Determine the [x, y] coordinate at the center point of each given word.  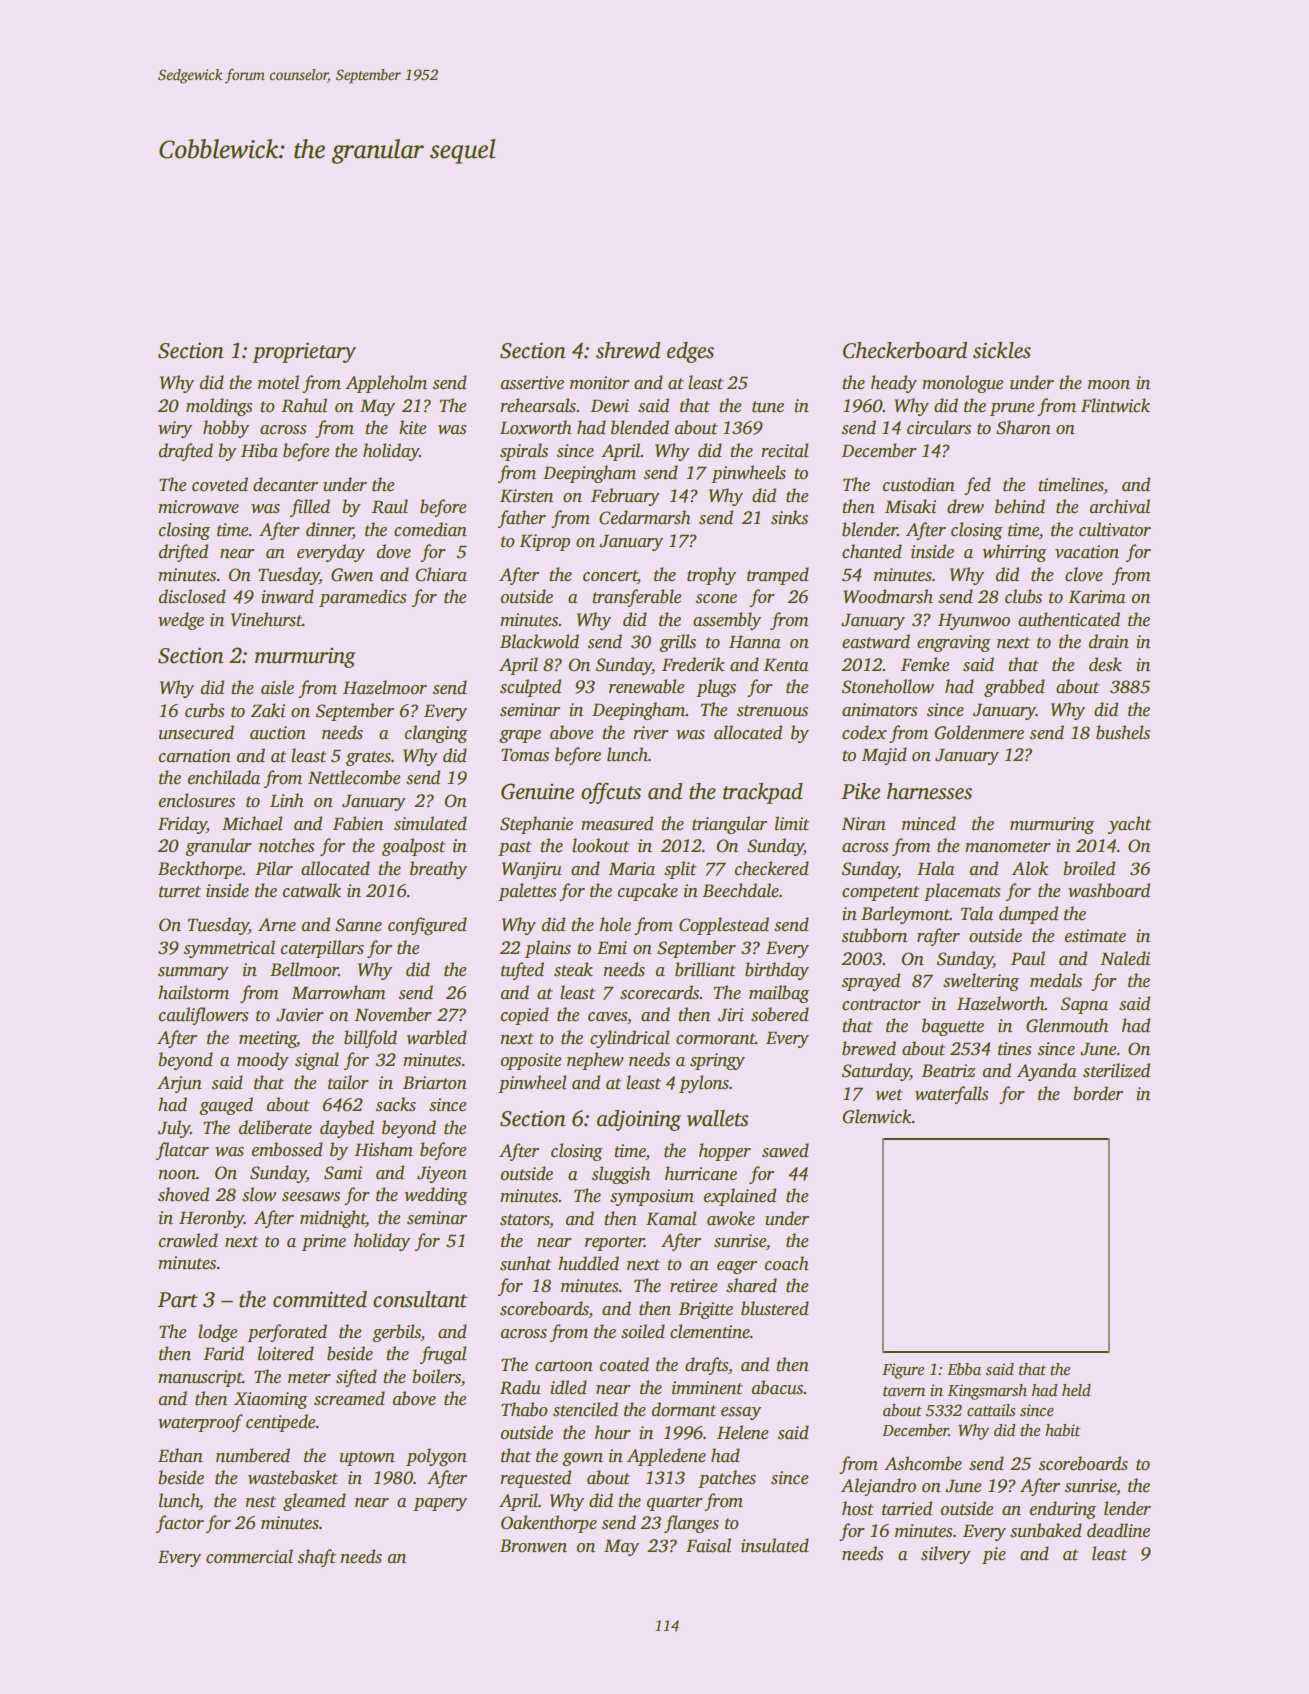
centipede [280, 1423]
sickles [1002, 350]
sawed [785, 1150]
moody [263, 1061]
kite [412, 427]
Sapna [1084, 1005]
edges [690, 352]
